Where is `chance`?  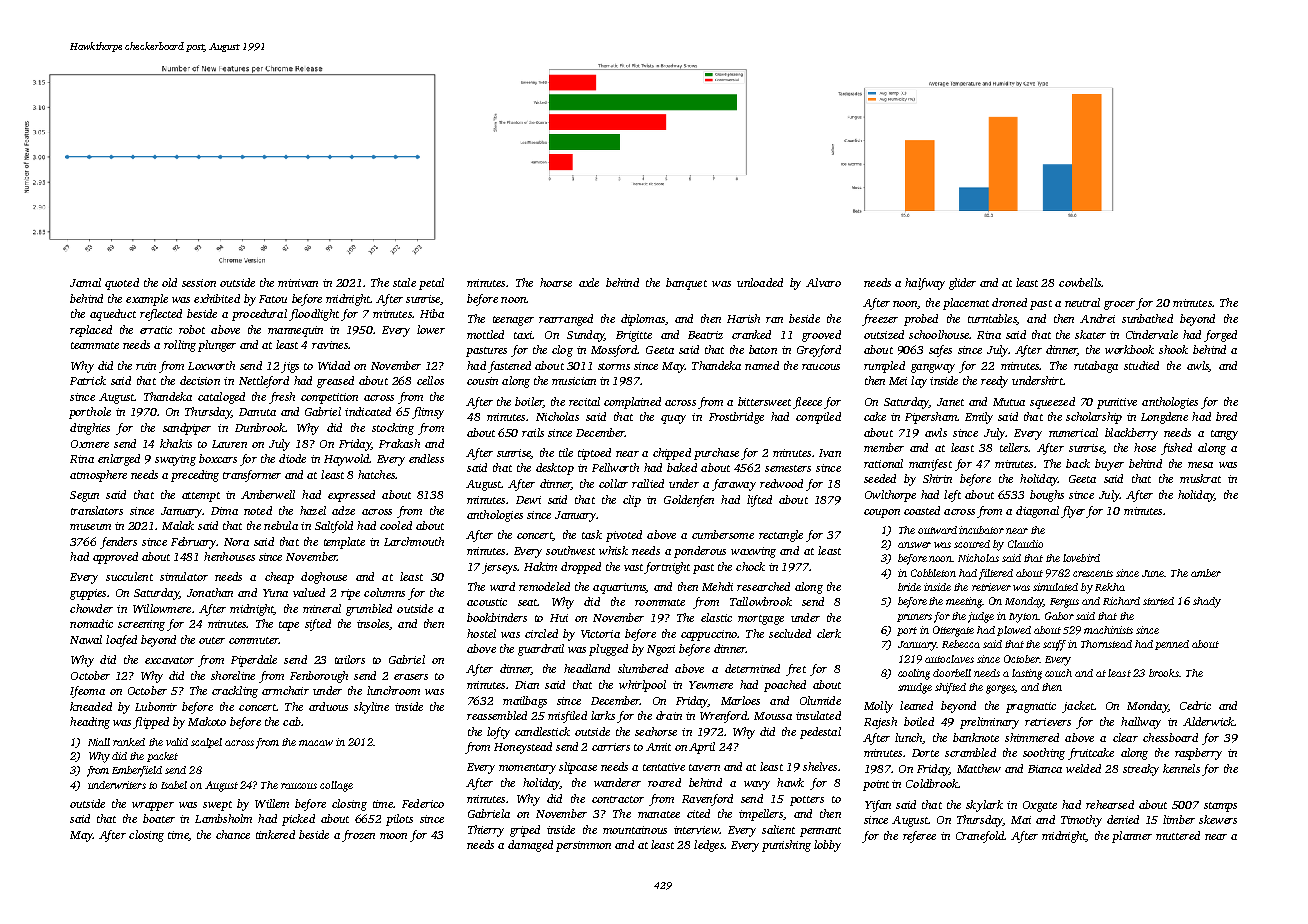
chance is located at coordinates (233, 834).
